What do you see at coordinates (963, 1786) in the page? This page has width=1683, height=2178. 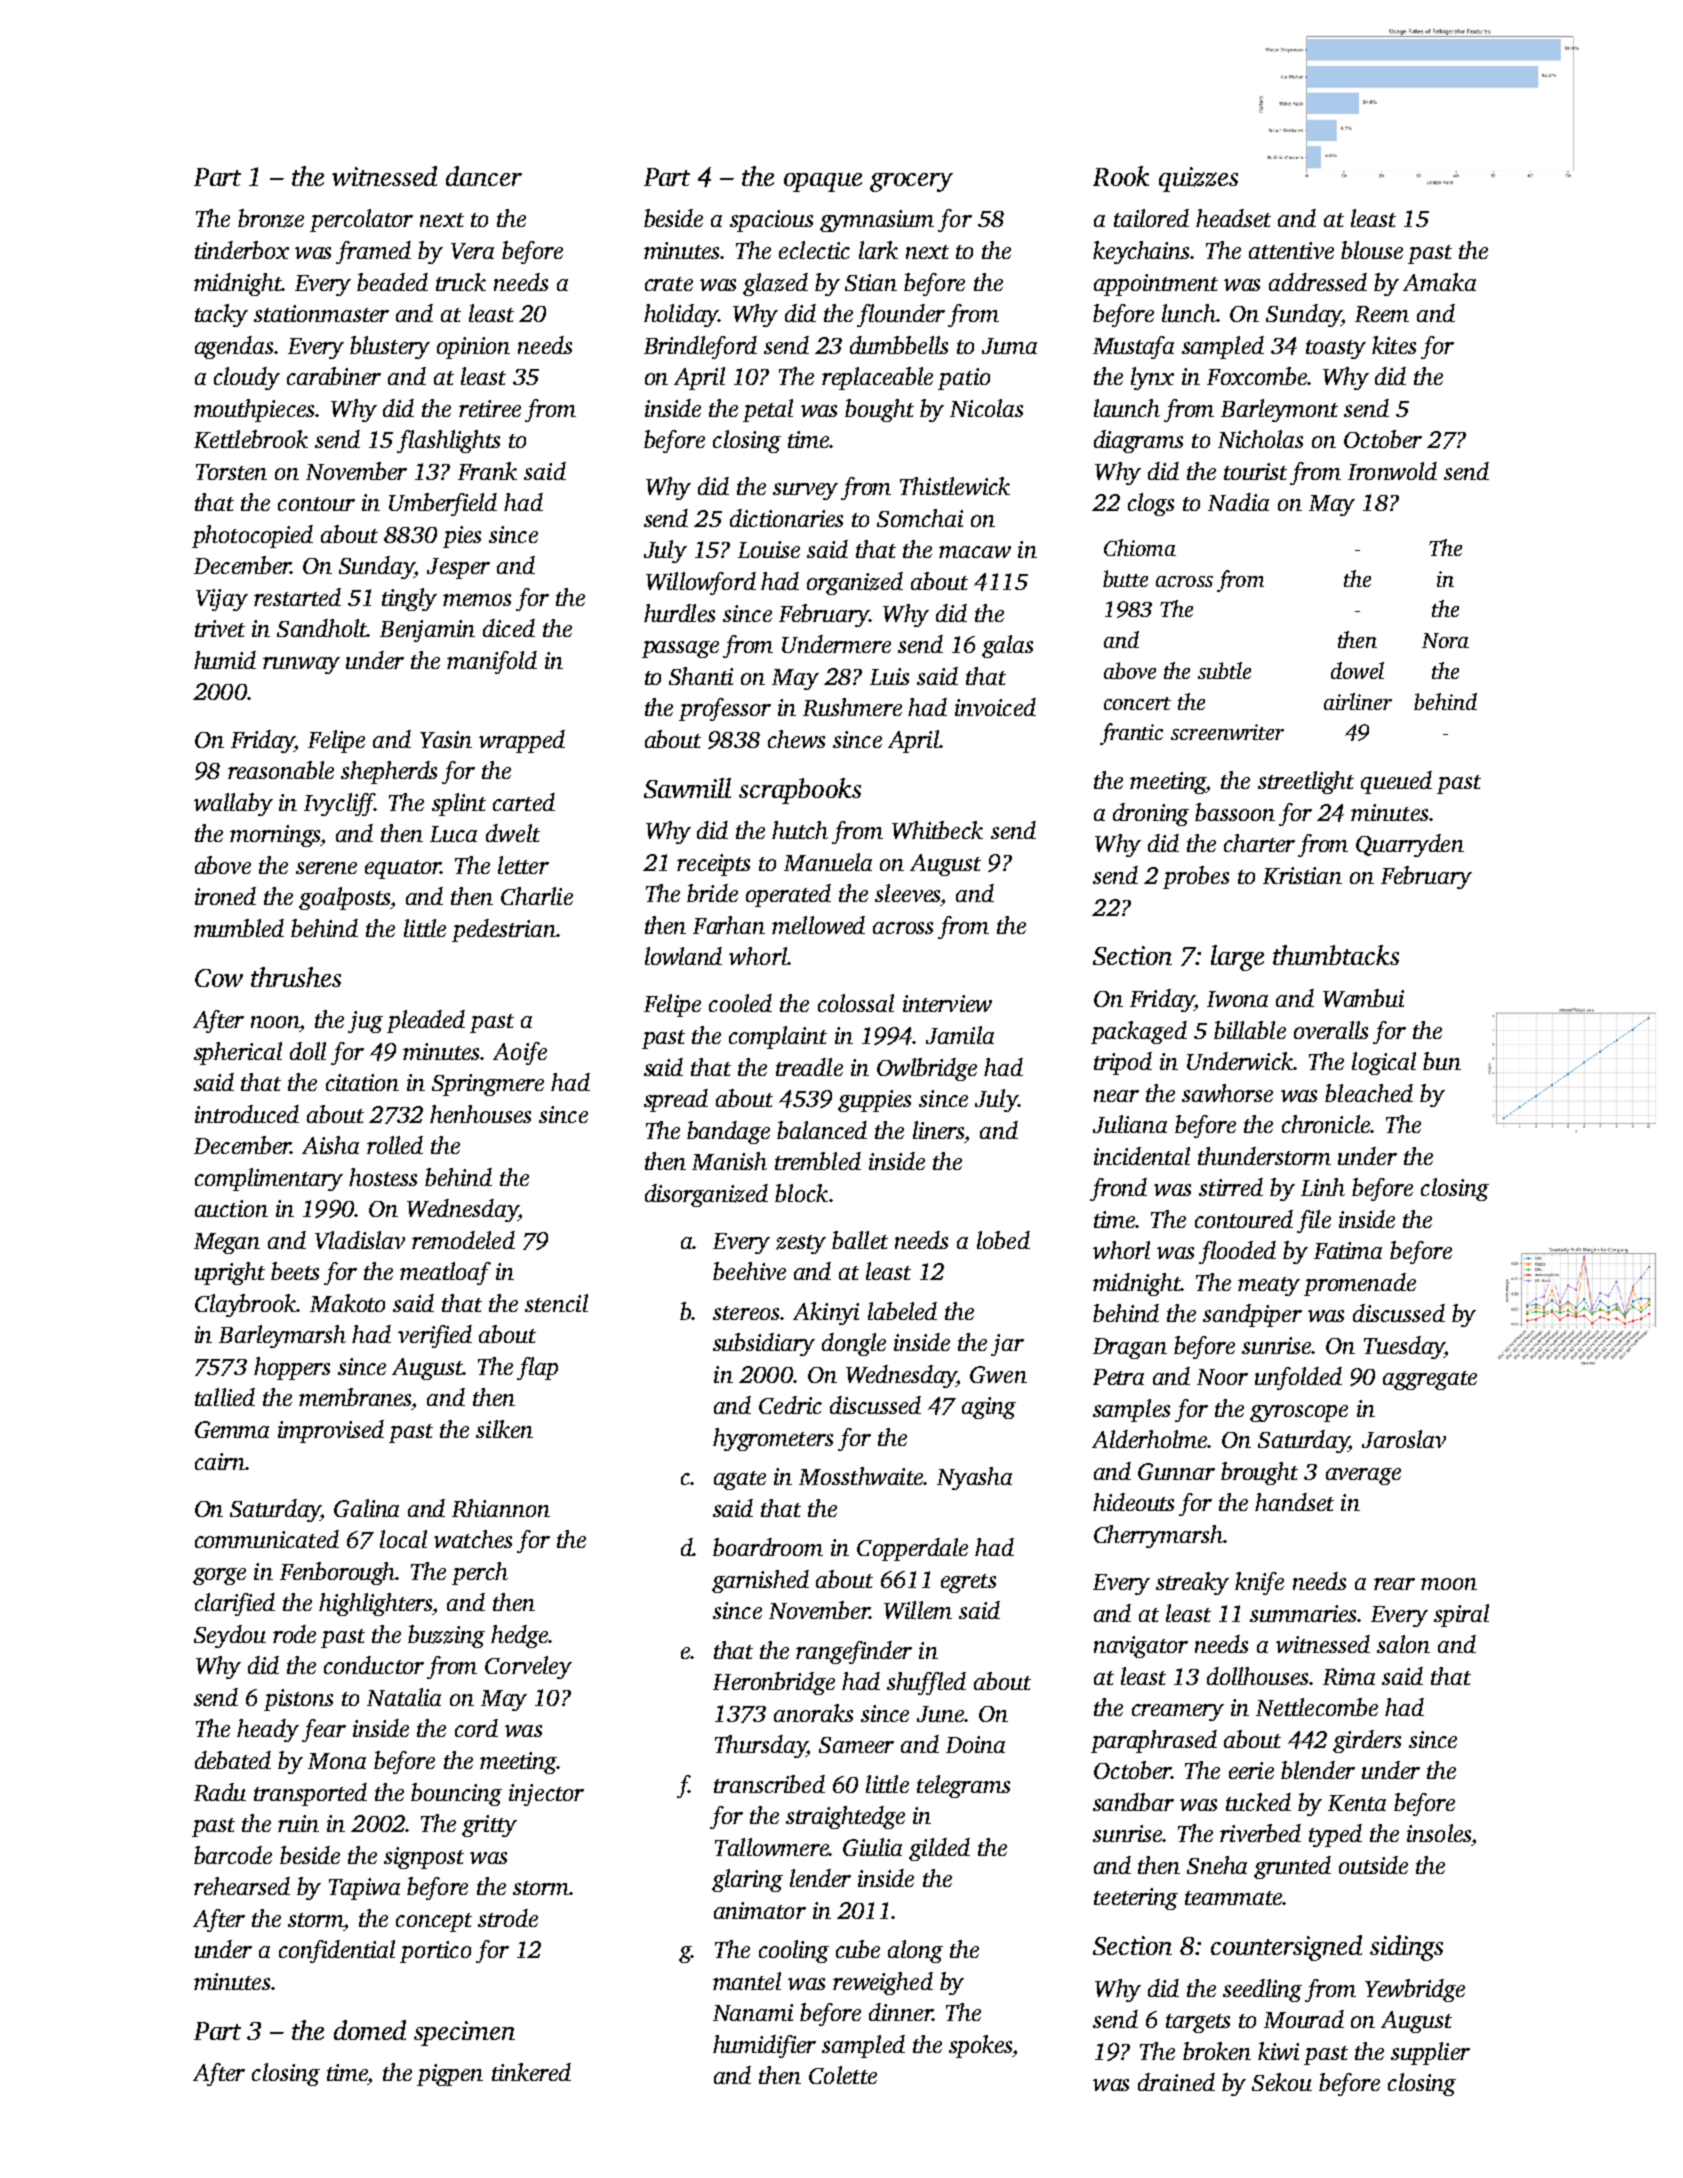 I see `telegrams` at bounding box center [963, 1786].
